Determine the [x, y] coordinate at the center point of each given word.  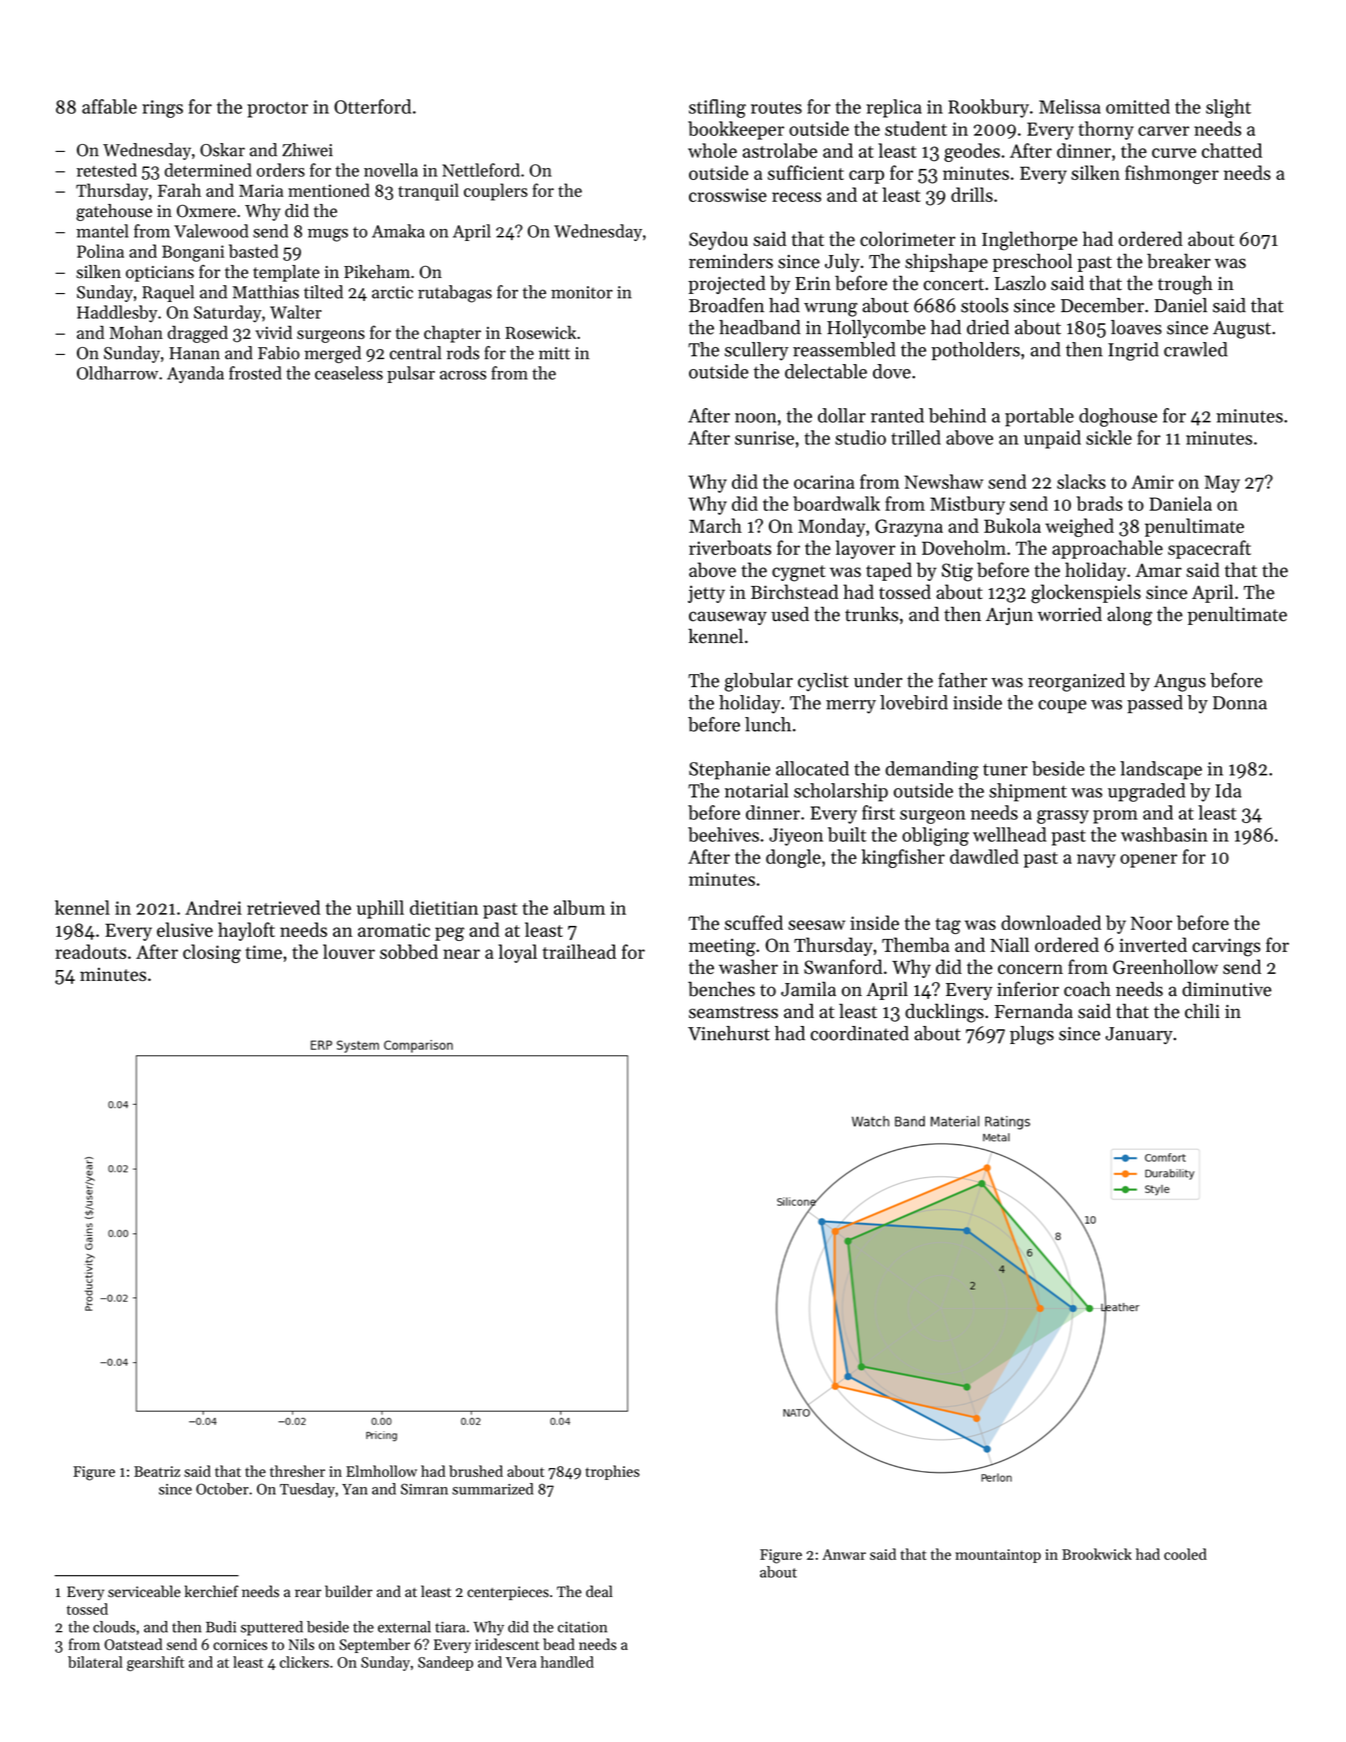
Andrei [213, 907]
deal [599, 1591]
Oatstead [133, 1644]
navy [1096, 861]
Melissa [1070, 106]
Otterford [372, 106]
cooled [1185, 1554]
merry [851, 707]
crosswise [728, 195]
